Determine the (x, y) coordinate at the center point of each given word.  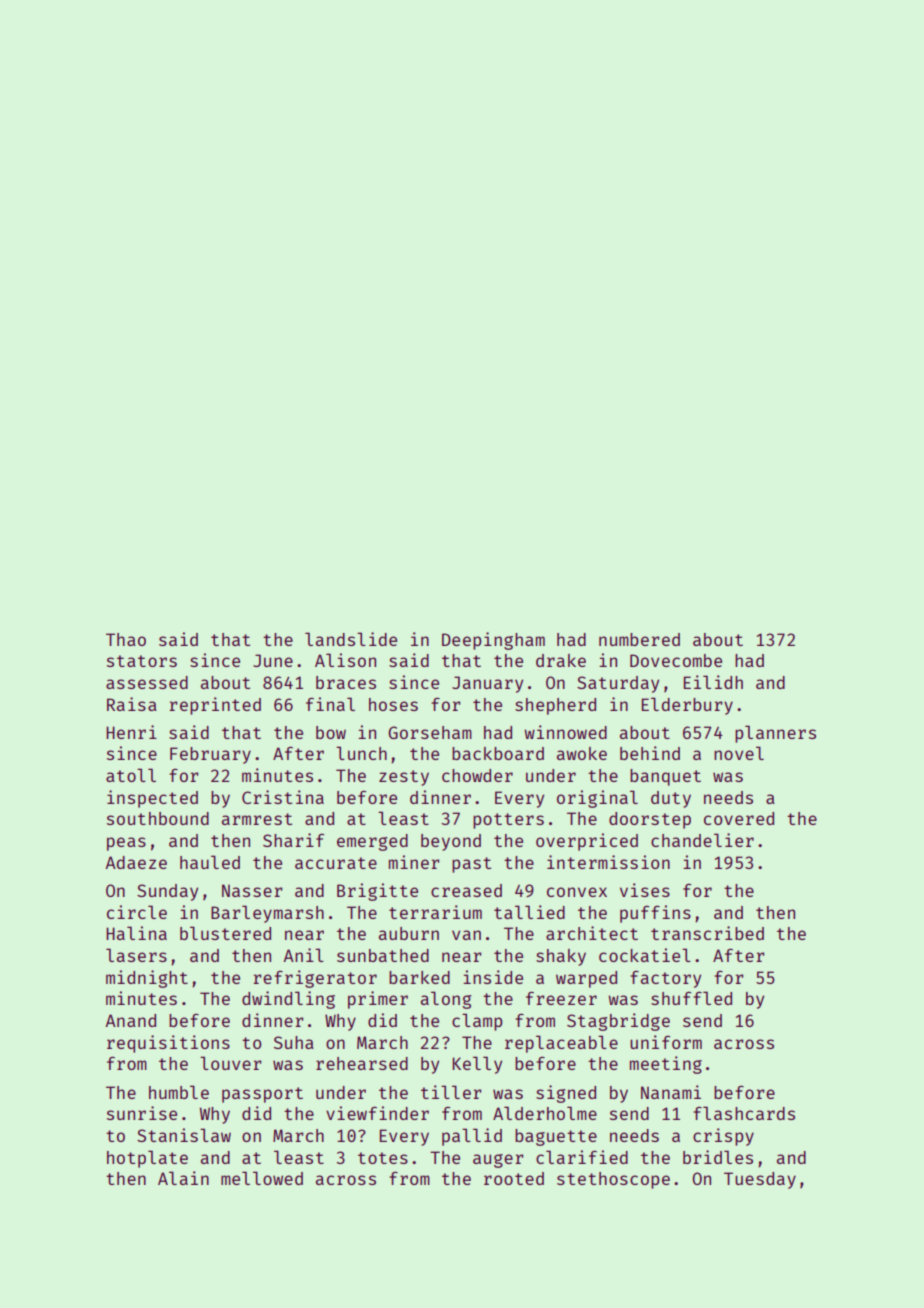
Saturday (618, 684)
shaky (561, 957)
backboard (498, 753)
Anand (130, 1020)
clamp (477, 1022)
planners (775, 734)
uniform (666, 1042)
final (330, 704)
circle (137, 912)
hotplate (147, 1159)
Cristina (283, 797)
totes (383, 1158)
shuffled (691, 998)
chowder (477, 775)
